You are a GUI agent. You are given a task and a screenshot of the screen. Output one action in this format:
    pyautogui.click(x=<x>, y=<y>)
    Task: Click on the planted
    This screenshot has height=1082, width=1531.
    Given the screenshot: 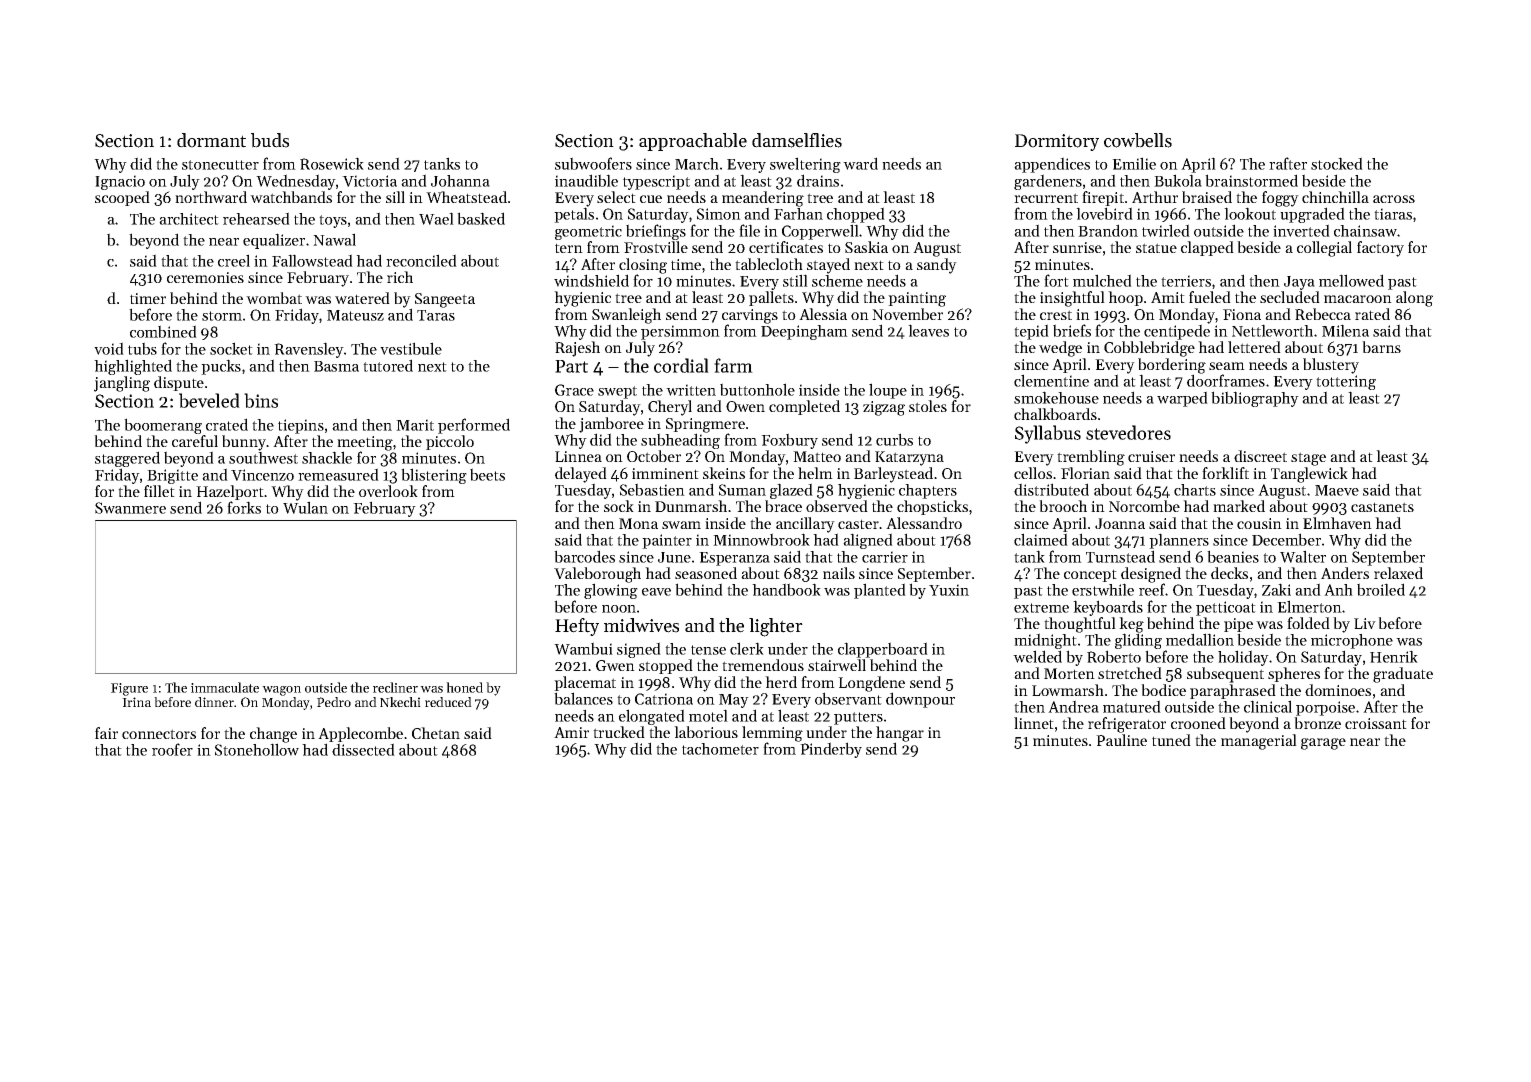 What is the action you would take?
    pyautogui.click(x=880, y=591)
